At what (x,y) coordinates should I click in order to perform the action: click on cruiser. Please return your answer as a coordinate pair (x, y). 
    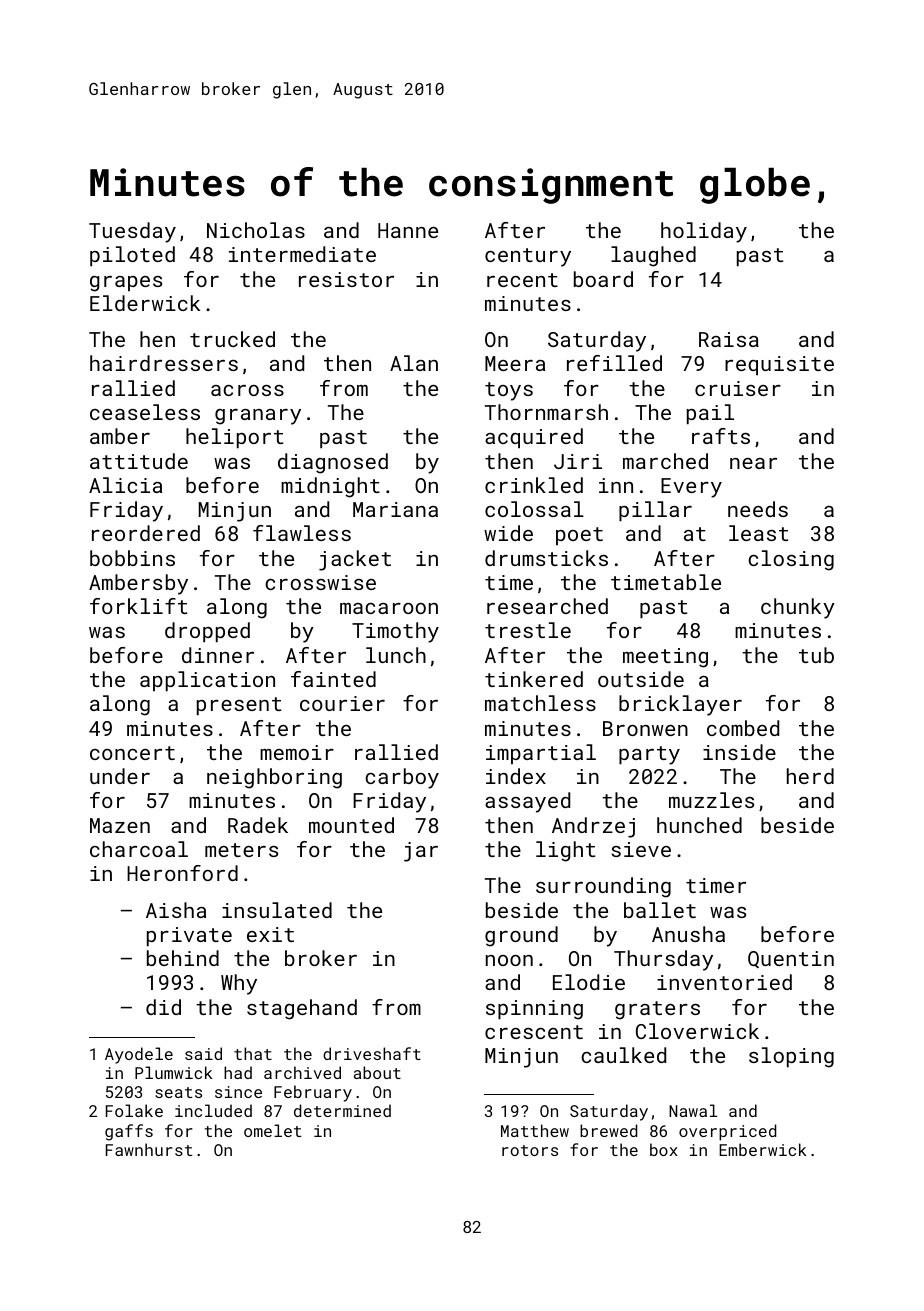
    Looking at the image, I should click on (738, 388).
